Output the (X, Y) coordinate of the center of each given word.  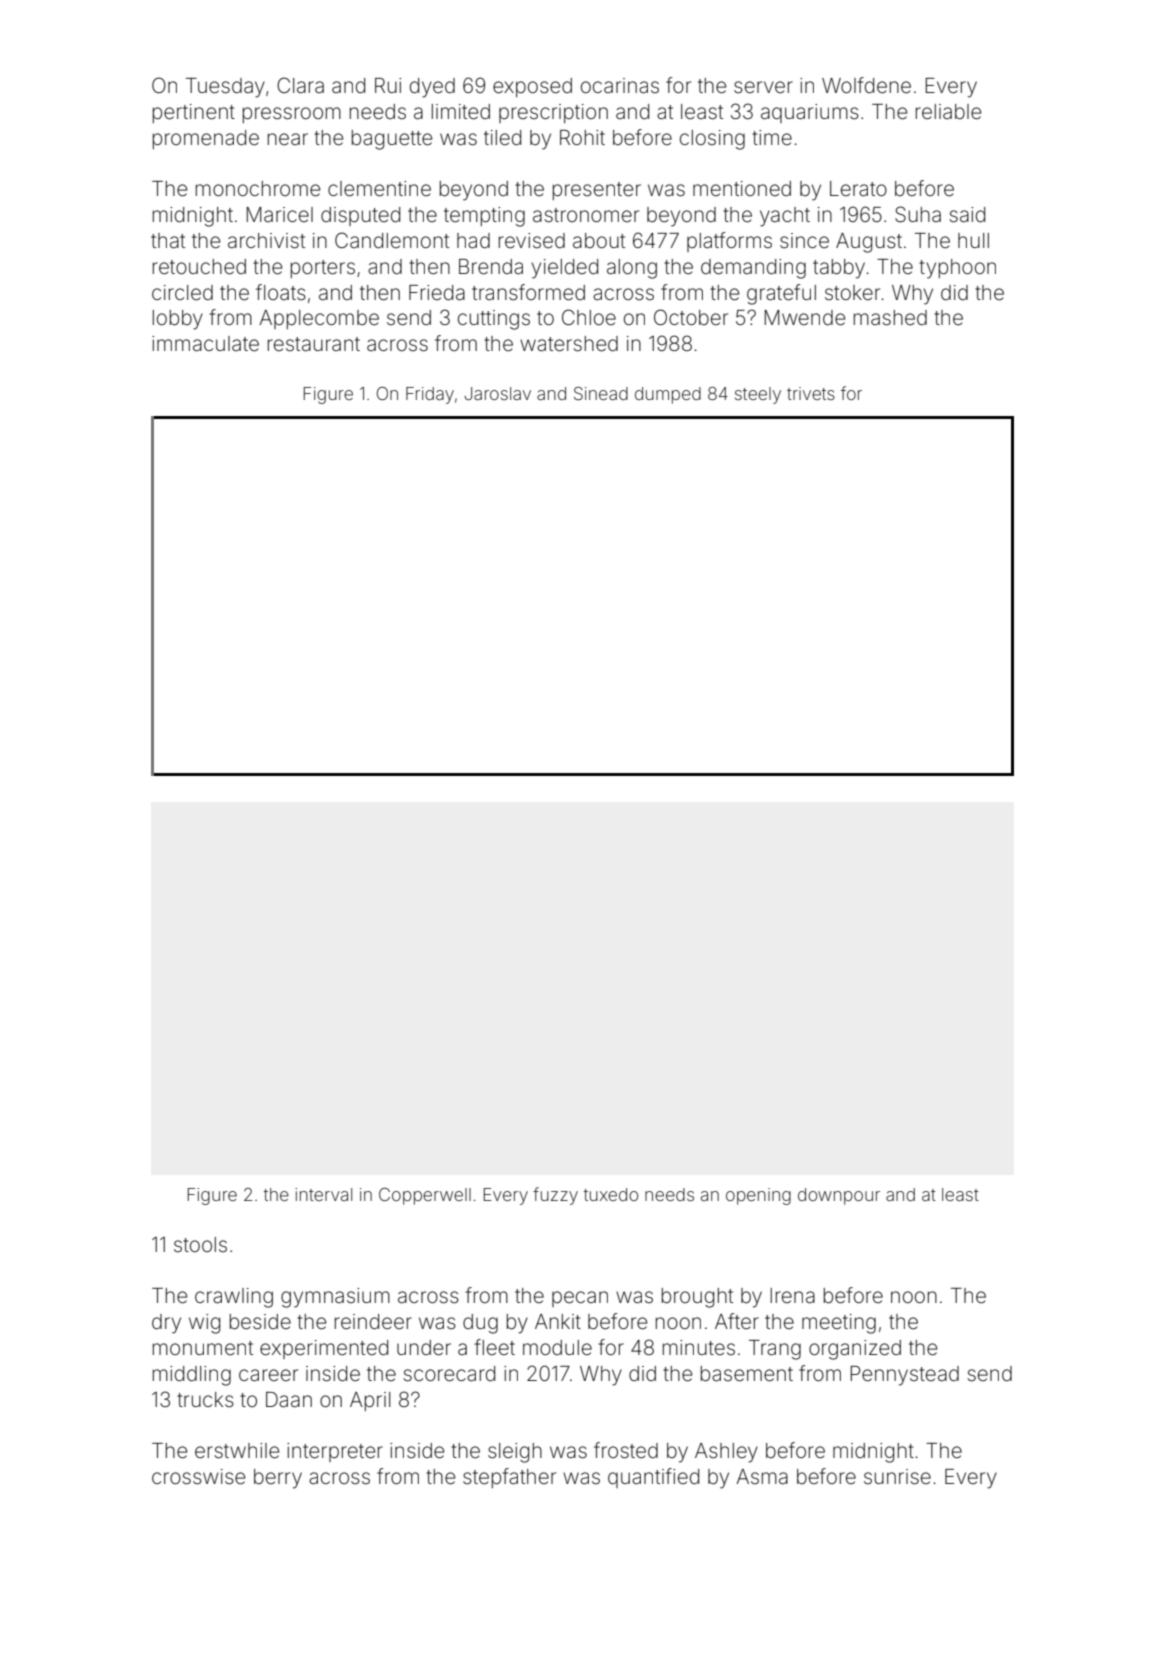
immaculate (205, 343)
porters (323, 269)
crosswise (198, 1477)
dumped (668, 395)
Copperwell (425, 1196)
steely (758, 395)
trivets (811, 393)
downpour (839, 1196)
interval (323, 1194)
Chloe (589, 317)
